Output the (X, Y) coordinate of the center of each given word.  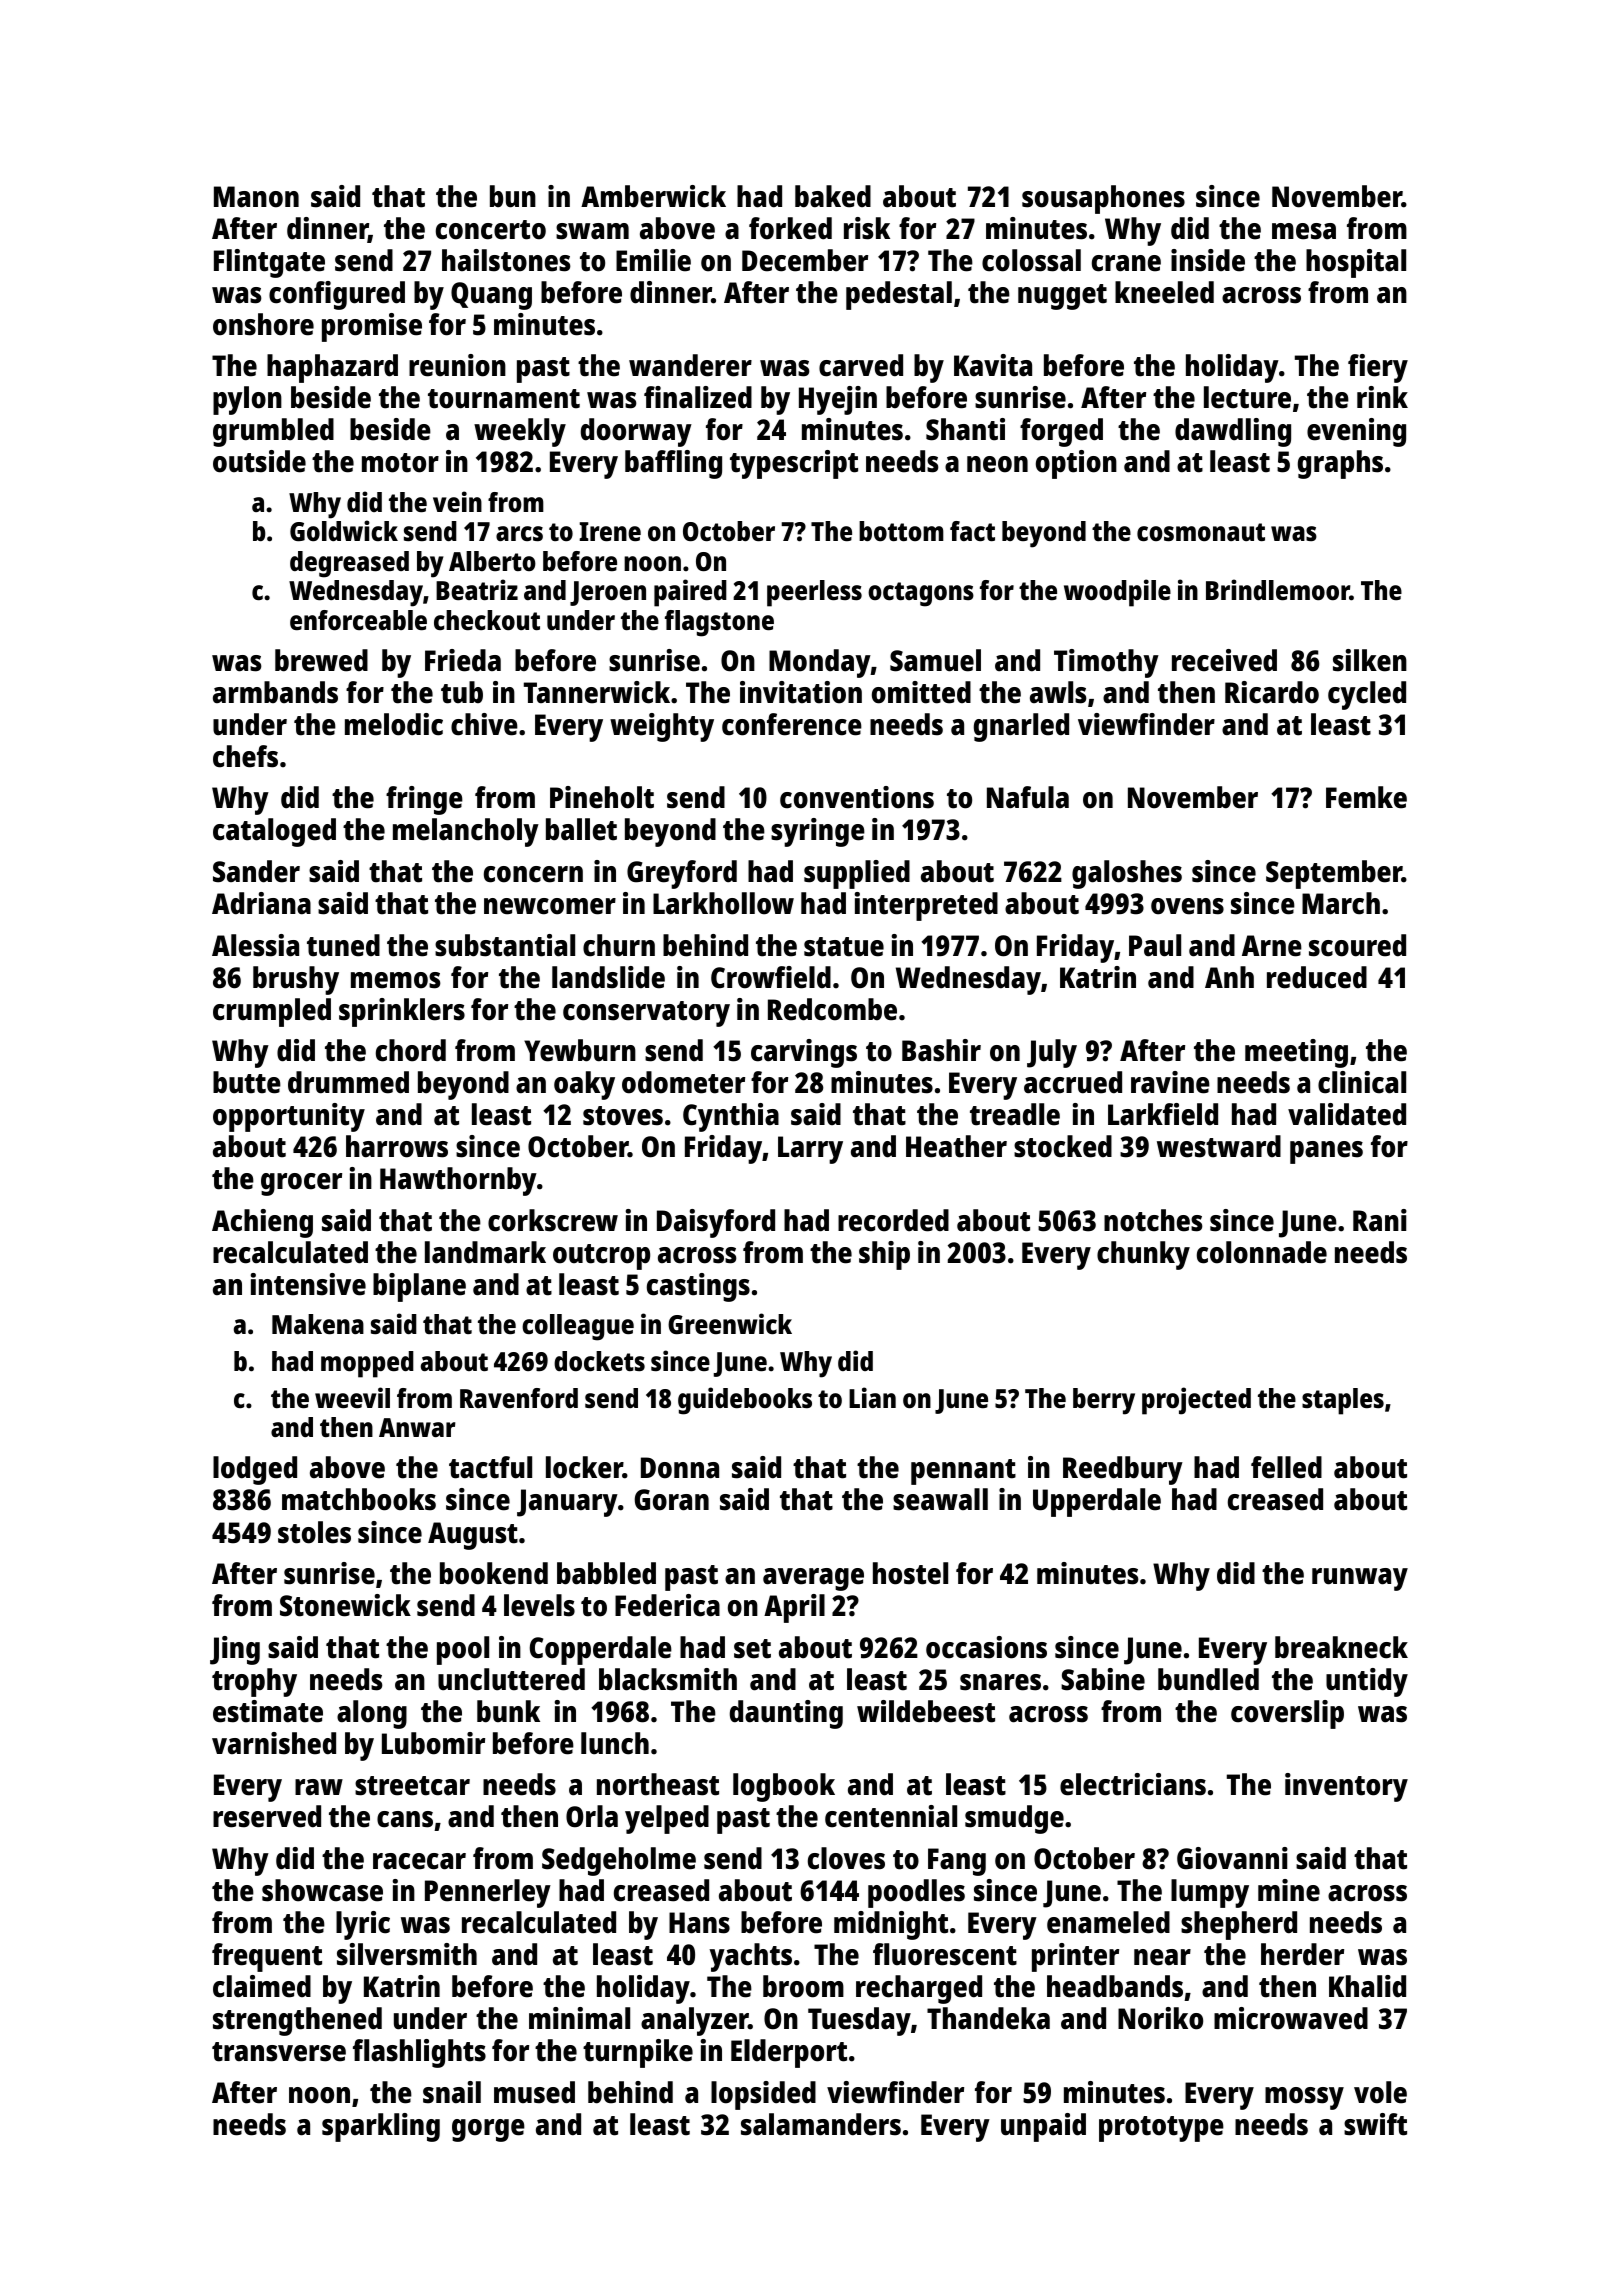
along (372, 1714)
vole (1380, 2092)
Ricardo (1272, 692)
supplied (857, 874)
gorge (488, 2130)
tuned (343, 945)
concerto (491, 230)
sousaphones (1103, 199)
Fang (957, 1862)
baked (833, 196)
